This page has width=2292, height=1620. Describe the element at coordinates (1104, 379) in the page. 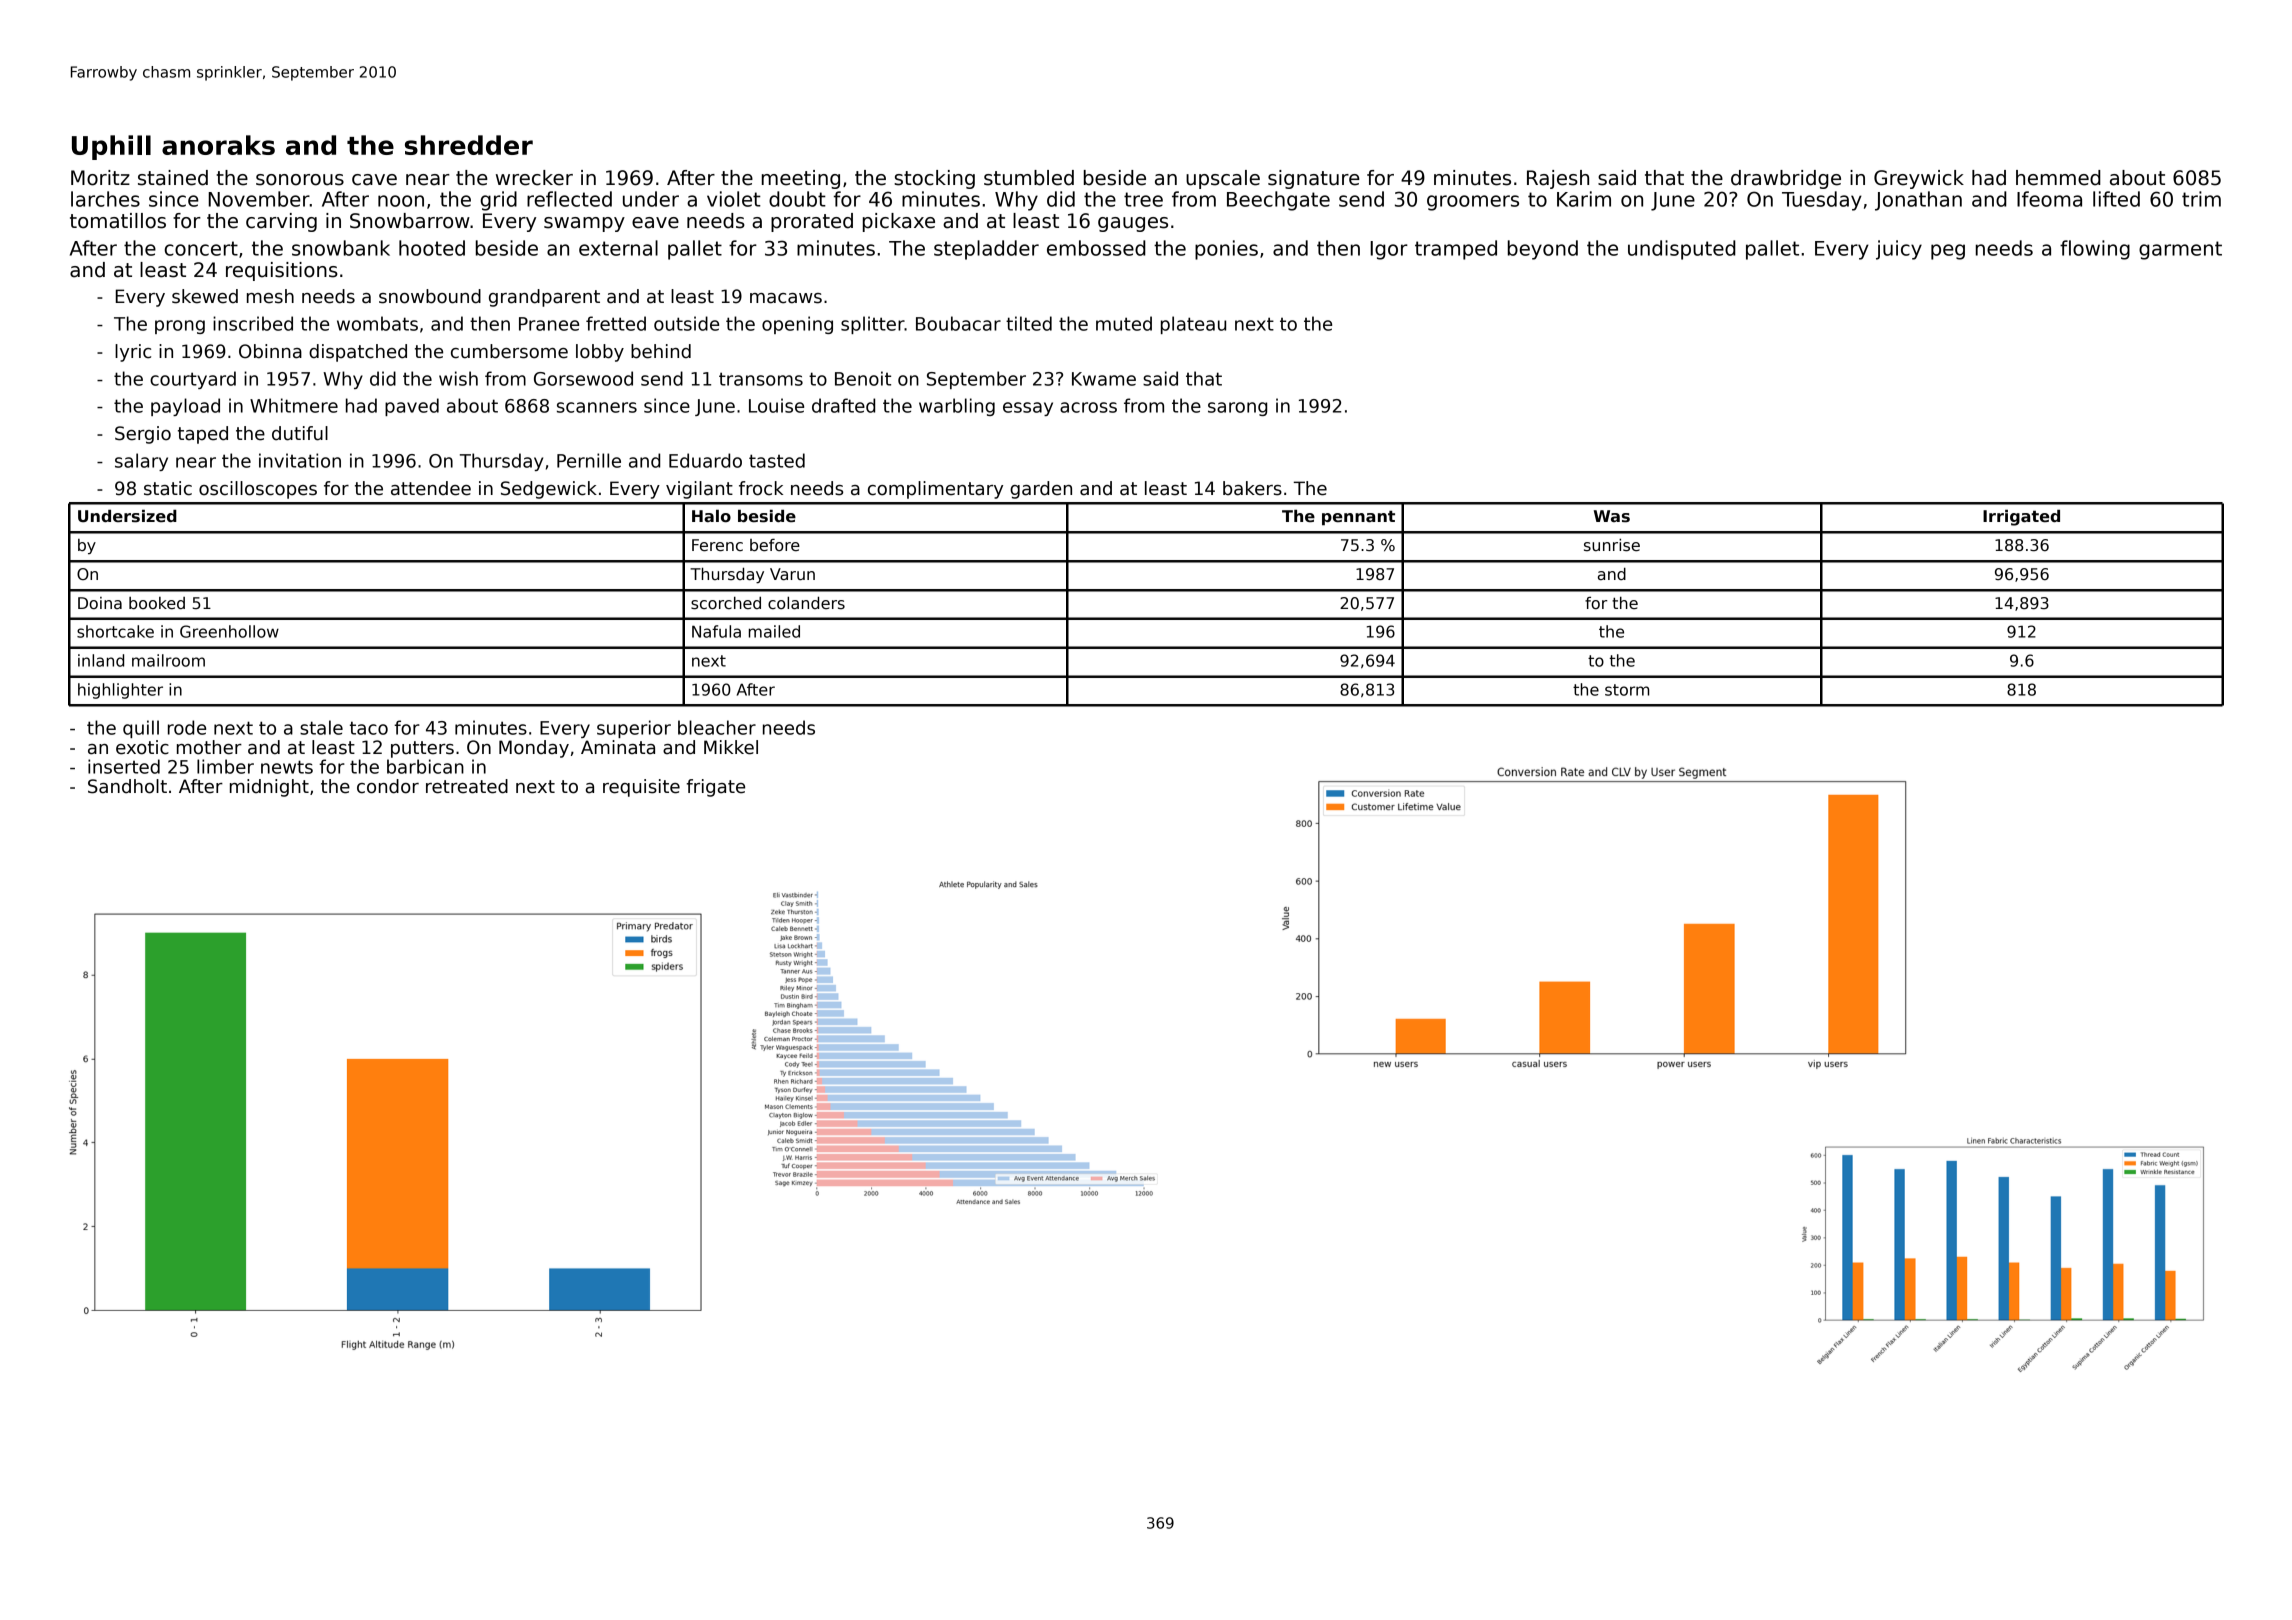

I see `Kwame` at that location.
